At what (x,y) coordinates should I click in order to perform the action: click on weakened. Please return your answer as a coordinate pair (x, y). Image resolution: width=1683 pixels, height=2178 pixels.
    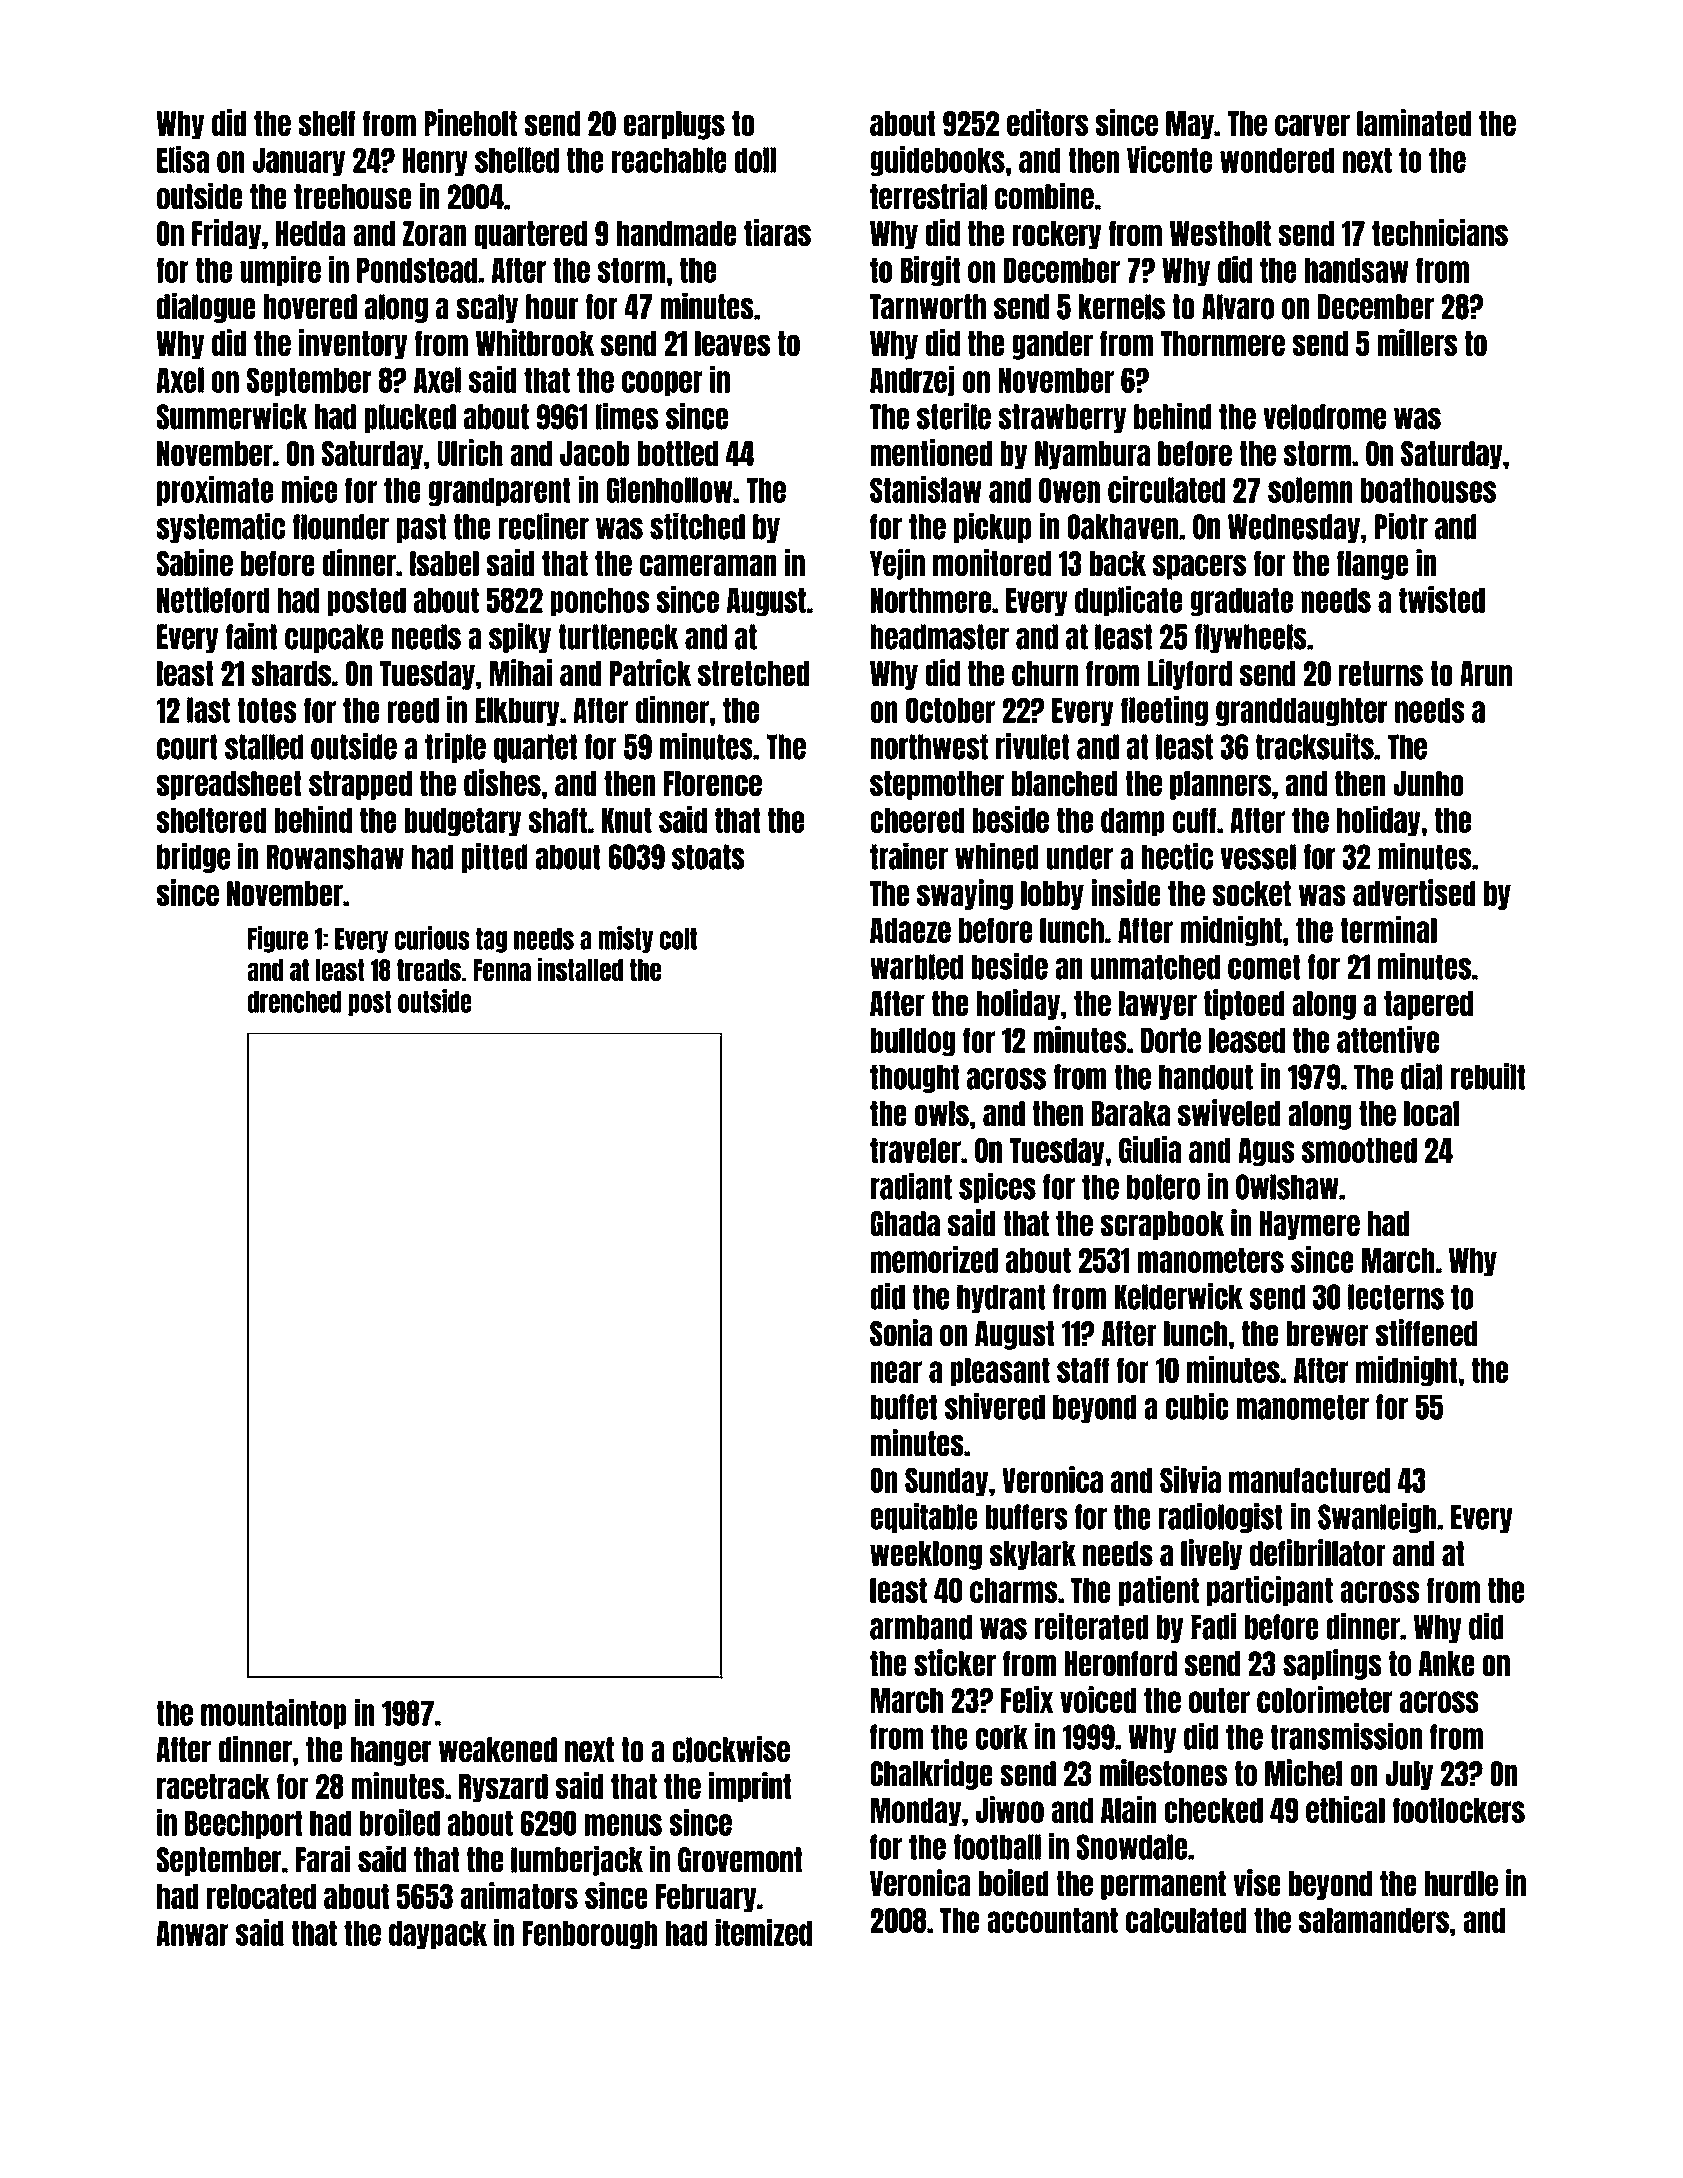
    Looking at the image, I should click on (498, 1750).
